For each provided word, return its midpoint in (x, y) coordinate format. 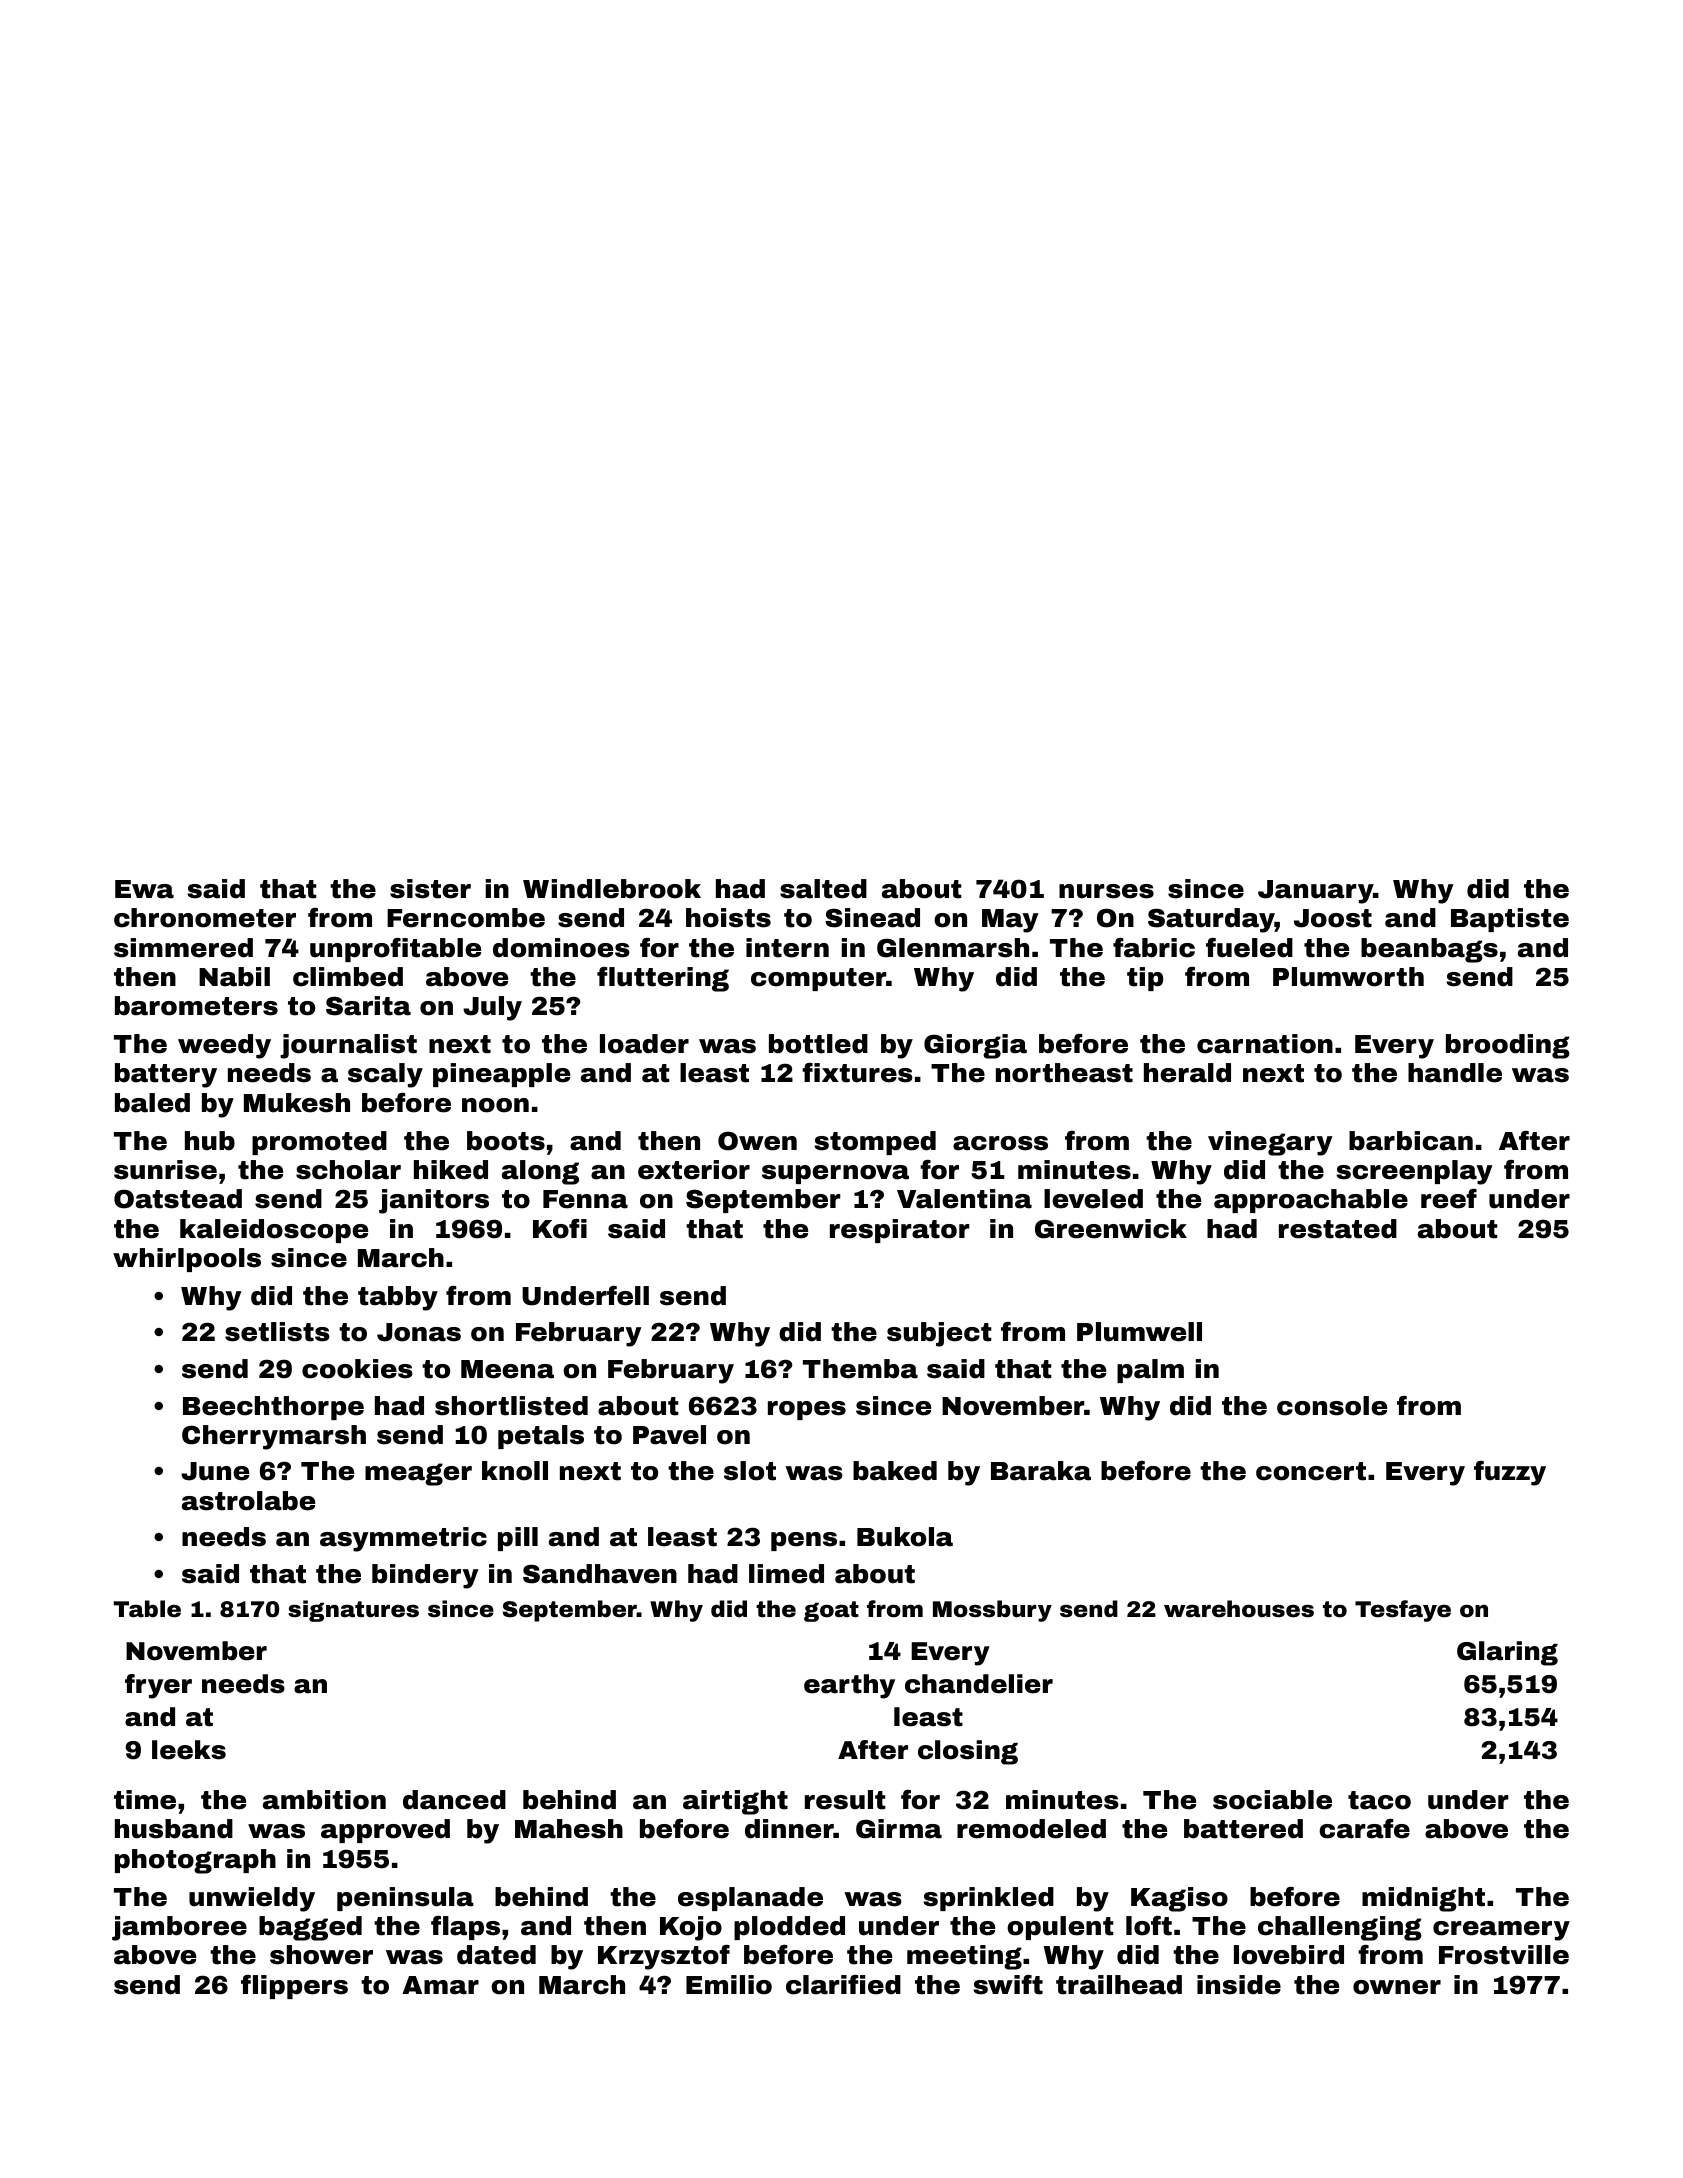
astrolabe (248, 1501)
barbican (1411, 1141)
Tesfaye (1403, 1611)
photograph (195, 1861)
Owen (757, 1141)
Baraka (1041, 1471)
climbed (348, 977)
